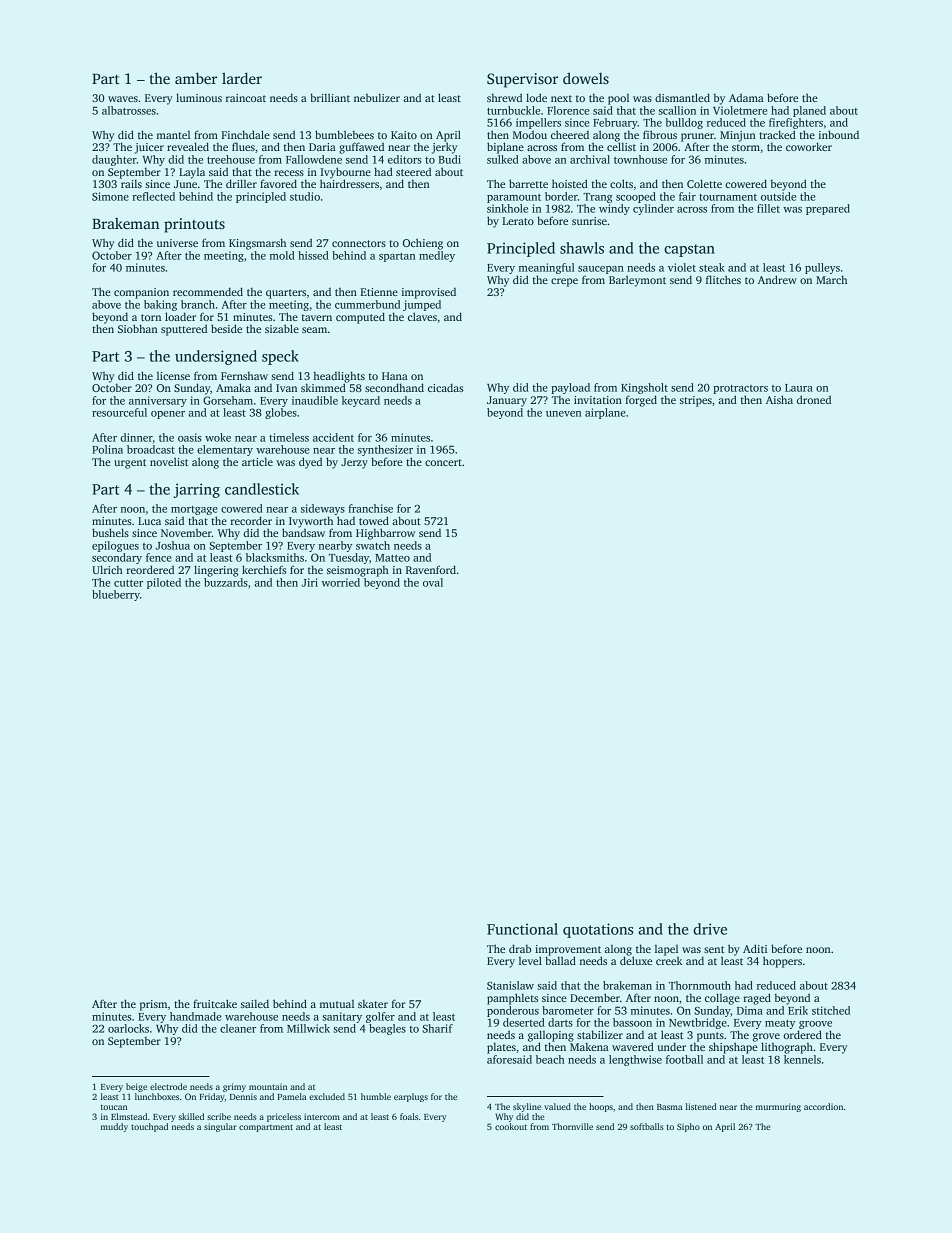 The width and height of the screenshot is (952, 1233). Describe the element at coordinates (746, 97) in the screenshot. I see `Adama` at that location.
